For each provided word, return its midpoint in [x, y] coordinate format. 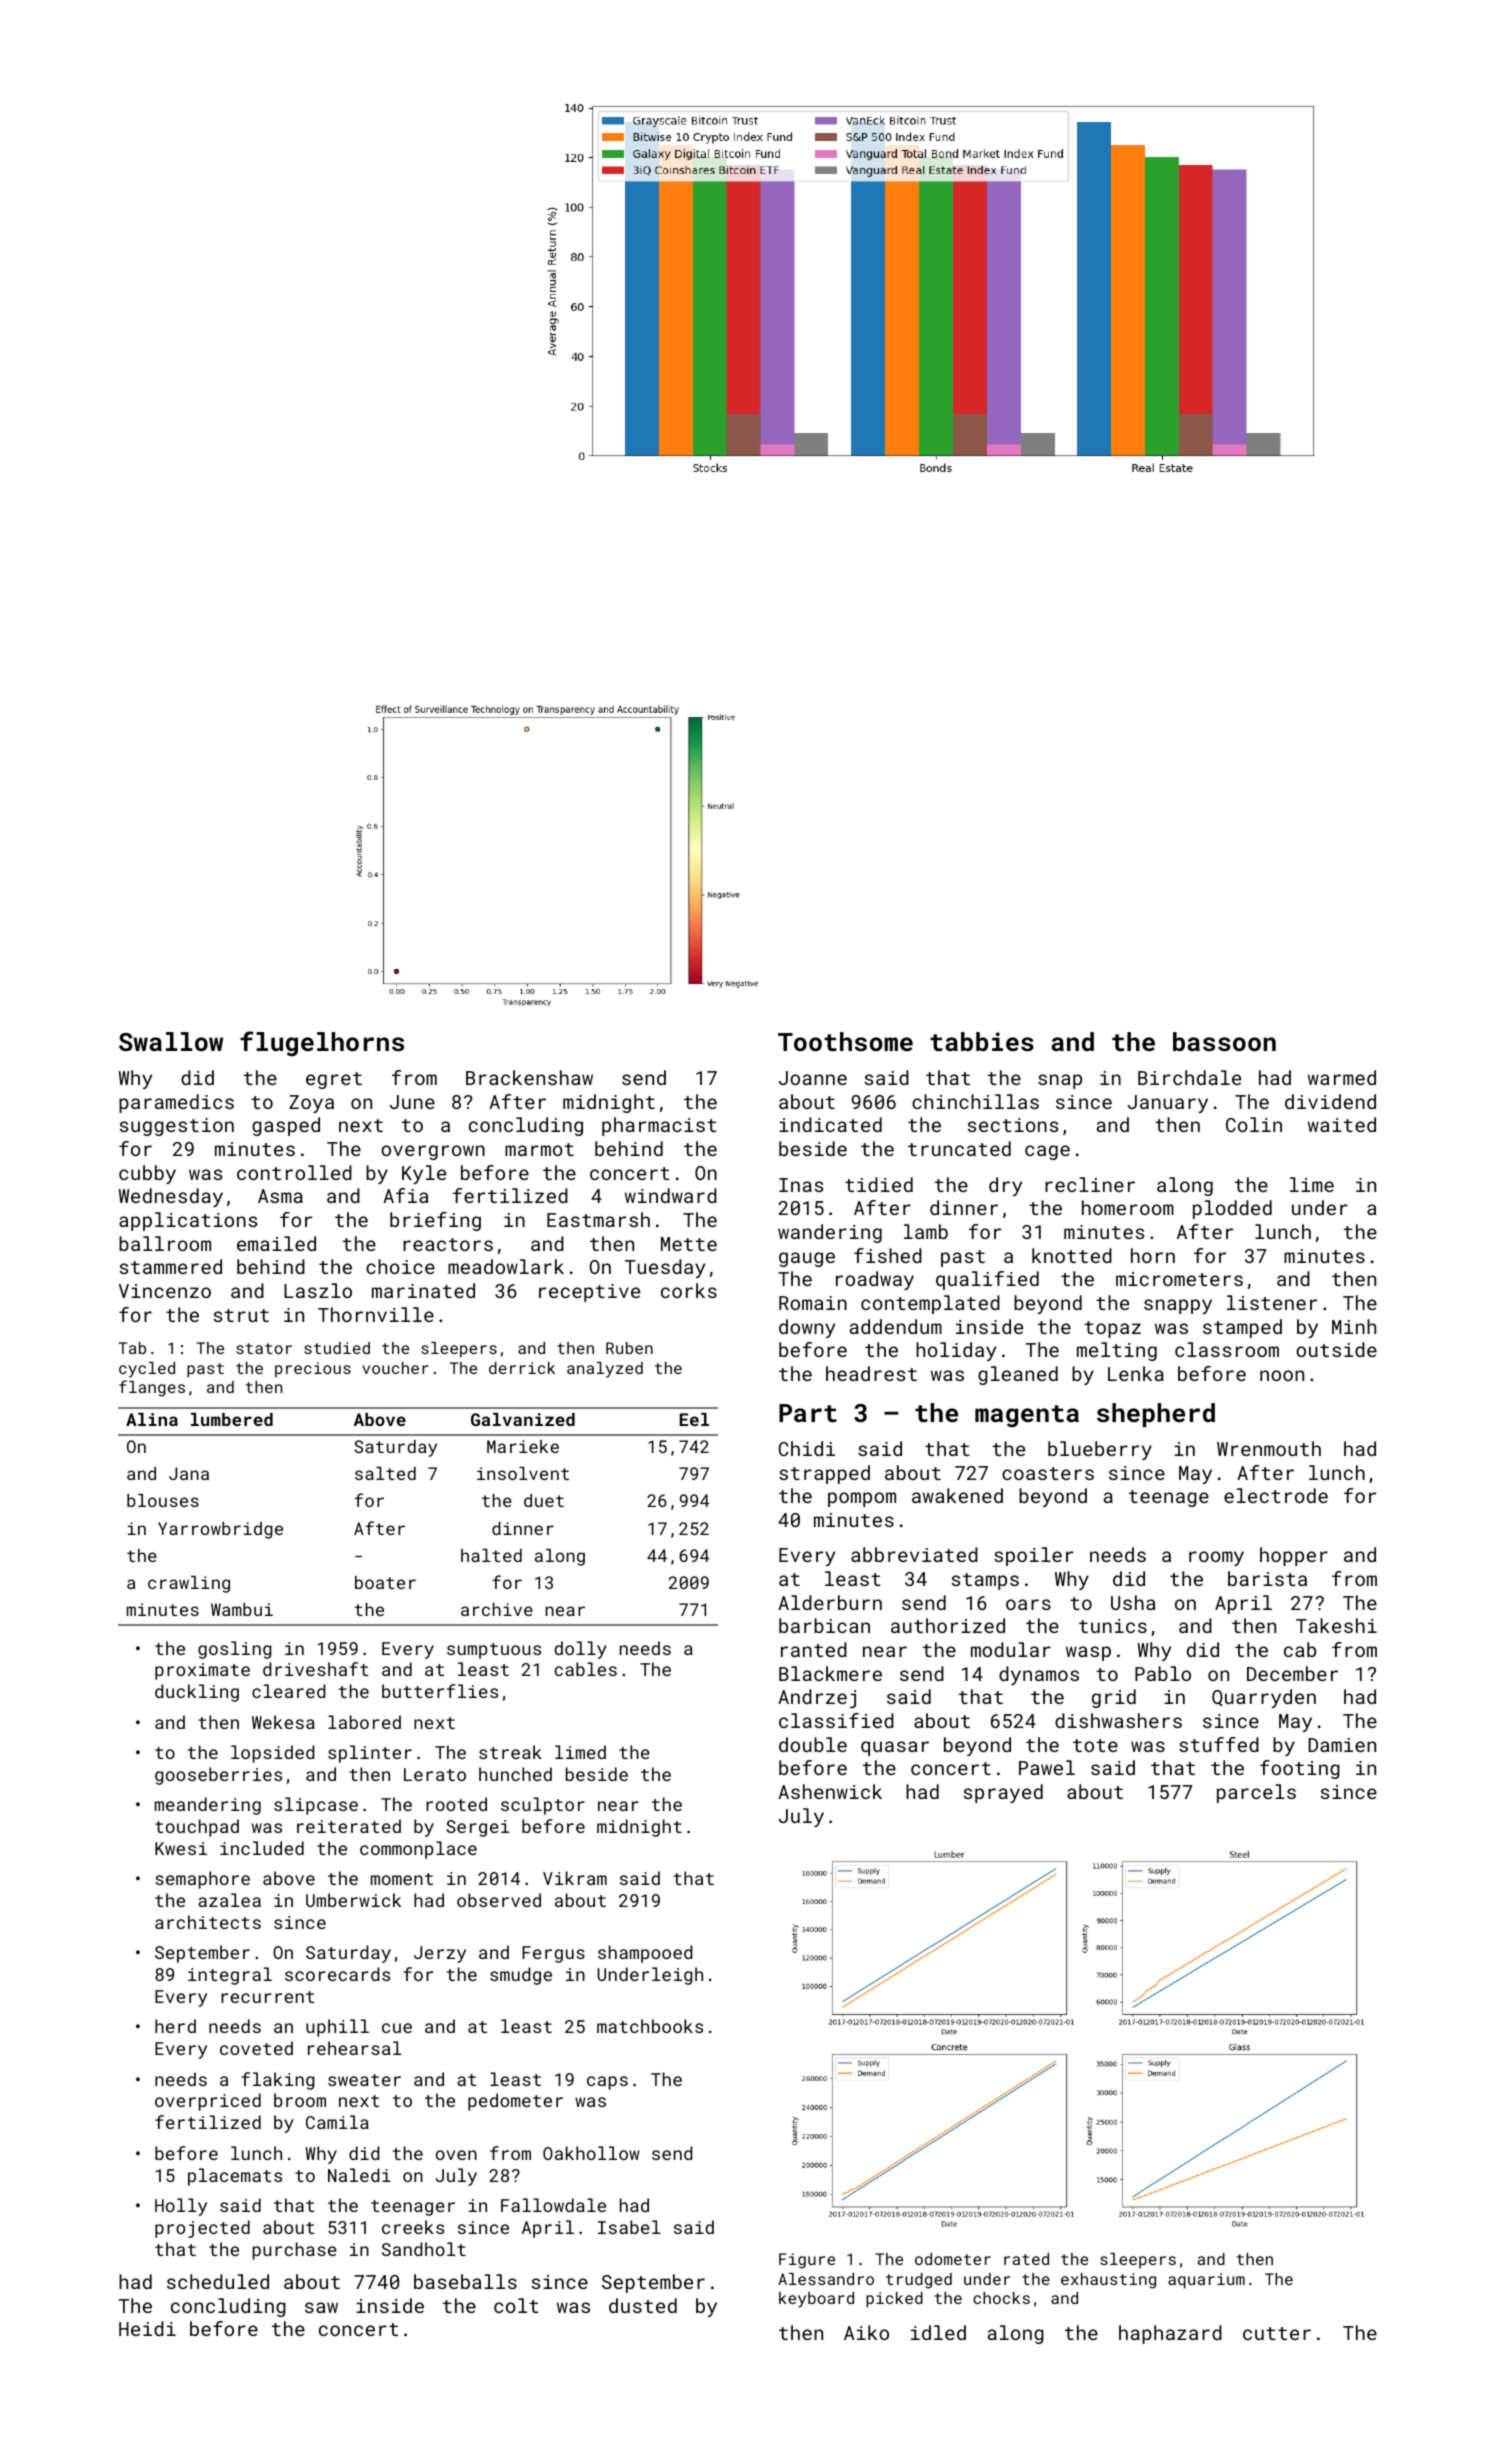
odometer [953, 2259]
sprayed [1003, 1793]
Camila [337, 2122]
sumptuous [494, 1651]
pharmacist [659, 1126]
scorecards [337, 1974]
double [813, 1744]
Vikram [575, 1878]
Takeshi [1336, 1625]
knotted [1072, 1255]
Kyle [424, 1174]
